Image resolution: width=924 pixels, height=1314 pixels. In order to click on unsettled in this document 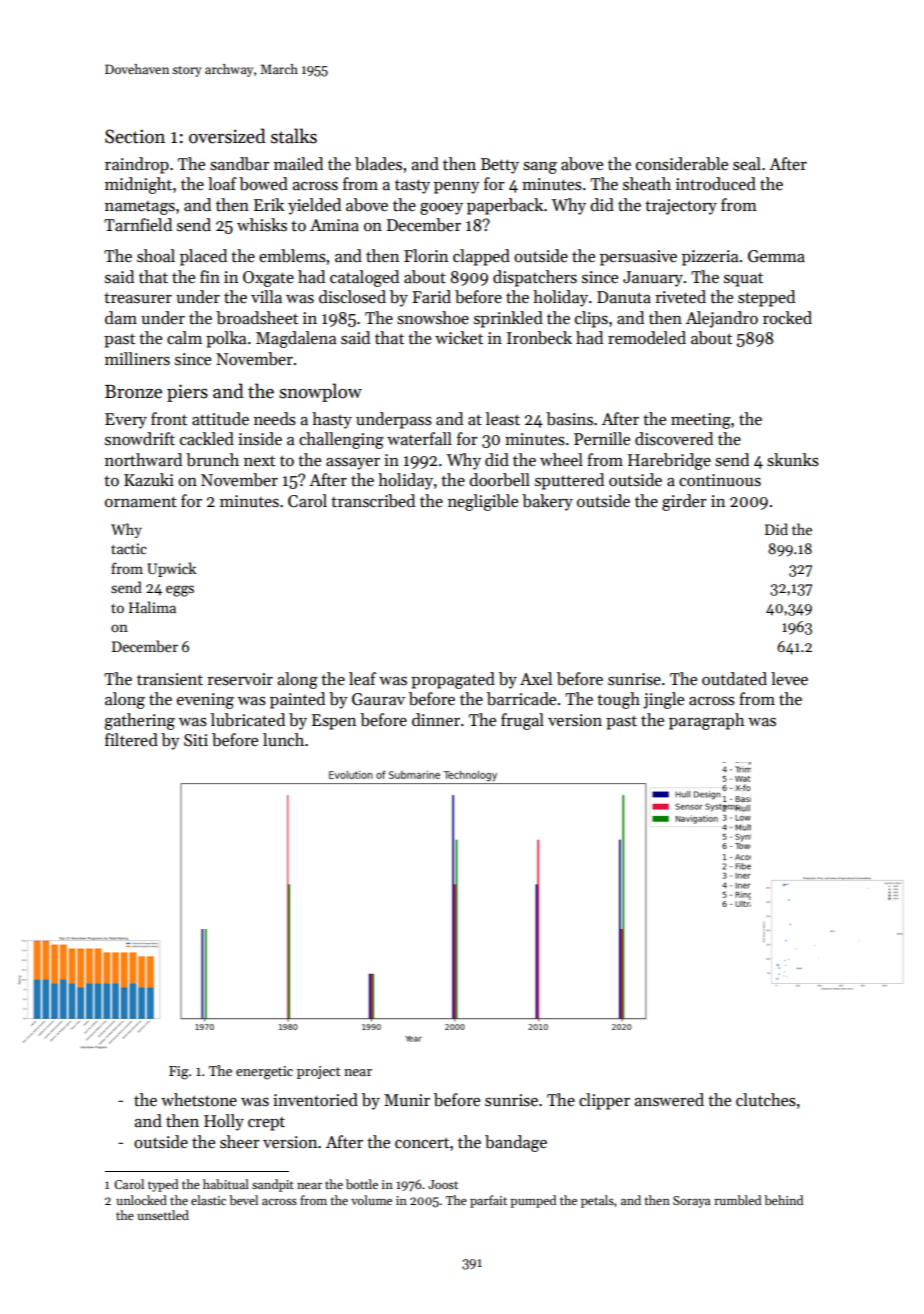, I will do `click(163, 1215)`.
